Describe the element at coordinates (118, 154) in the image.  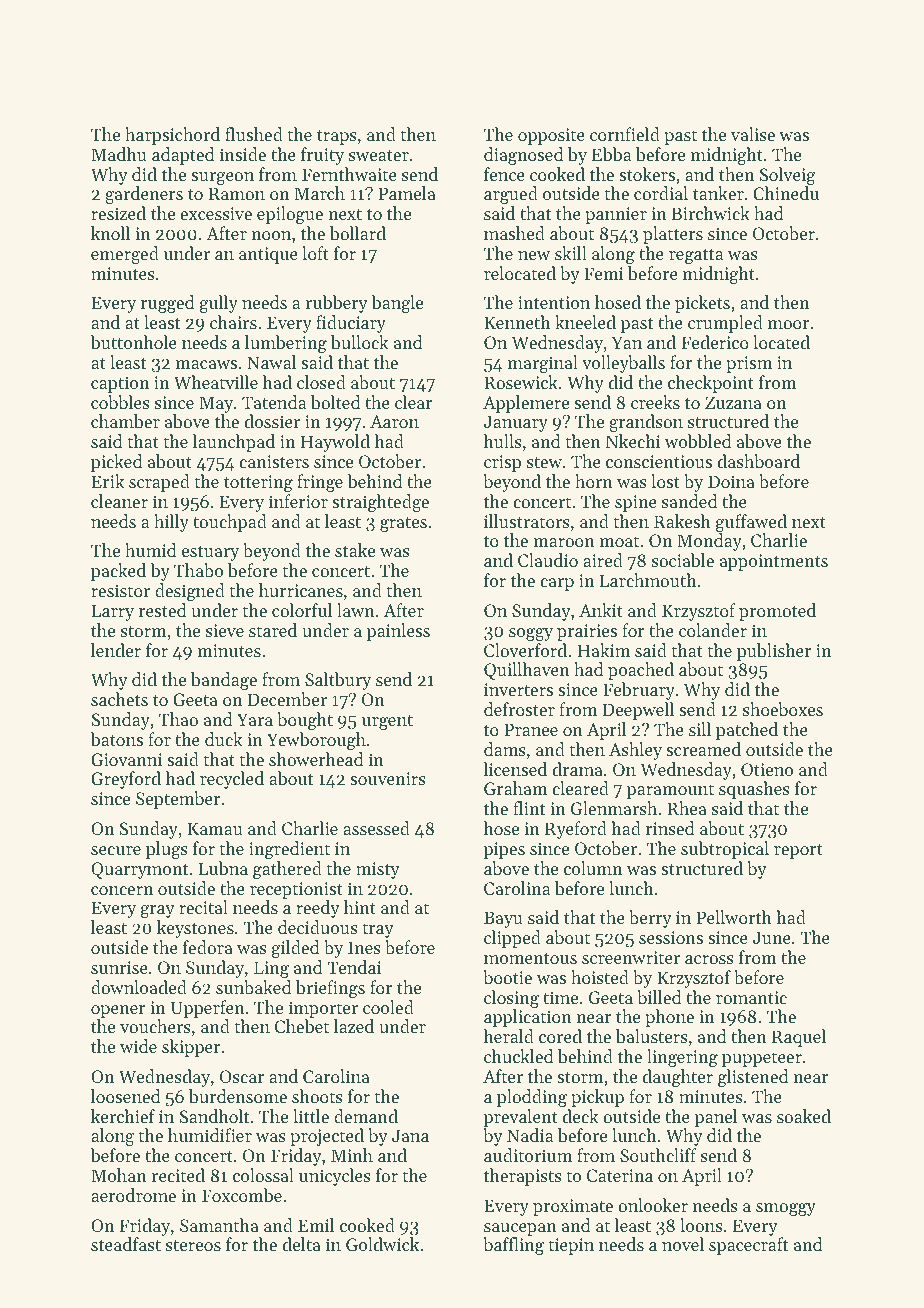
I see `Madhu` at that location.
